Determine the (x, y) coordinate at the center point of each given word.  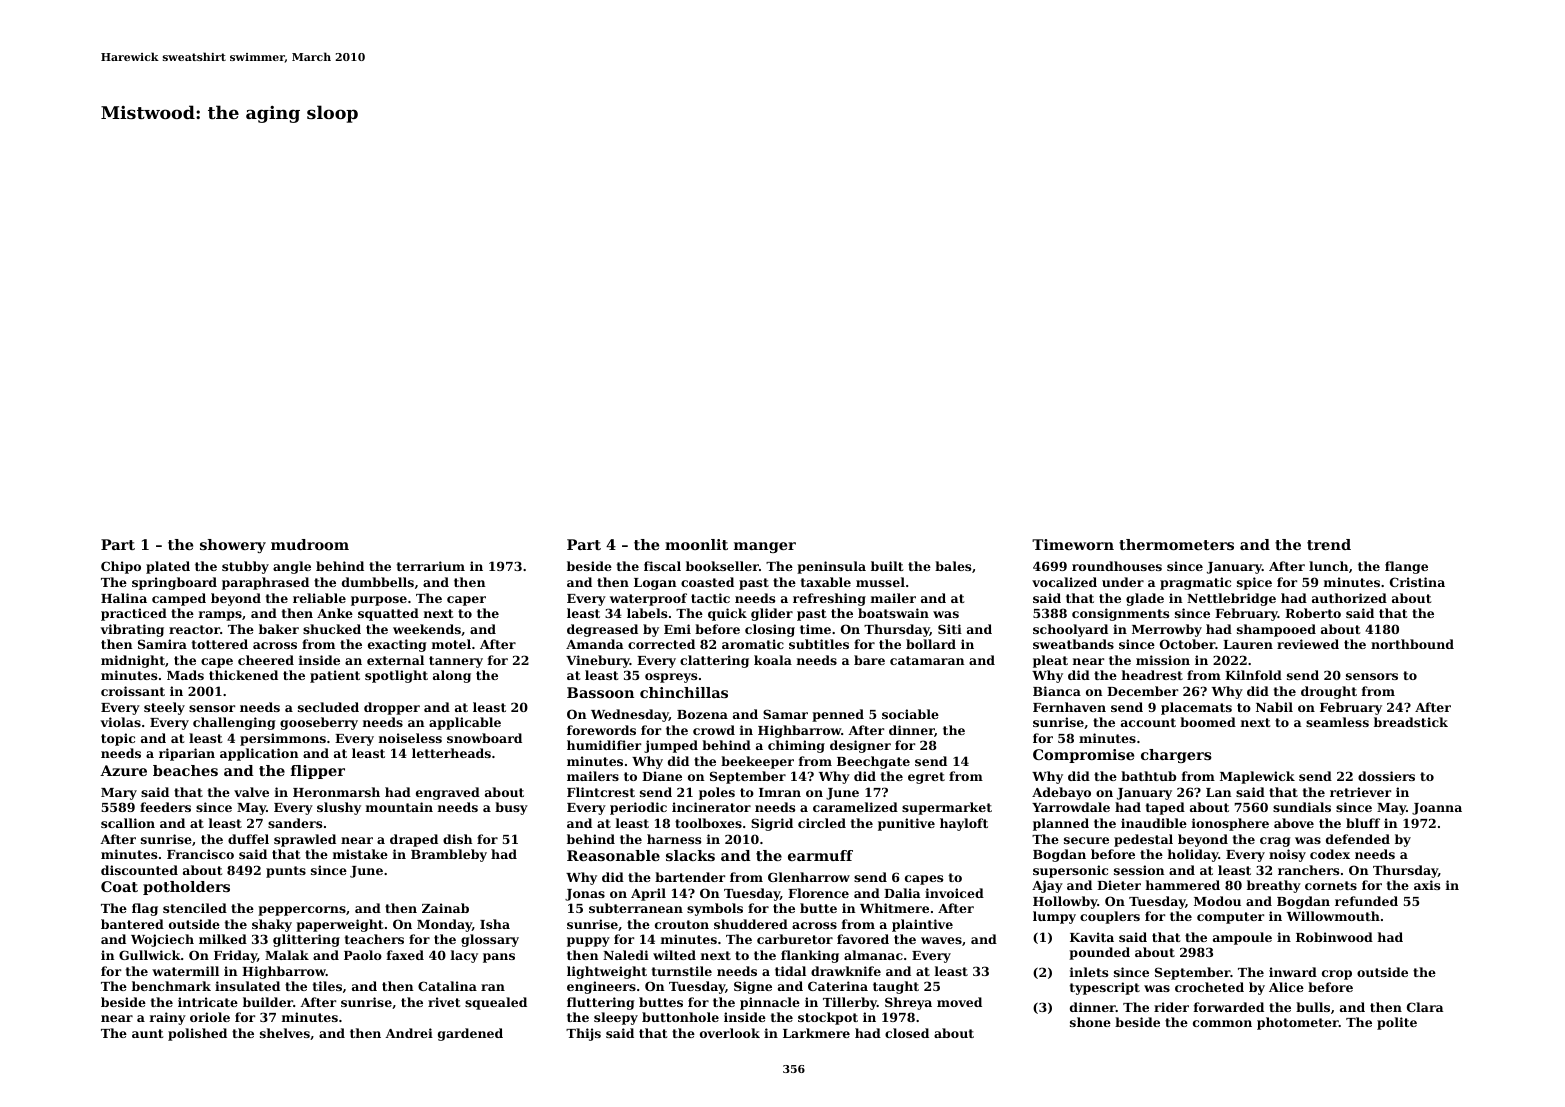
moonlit (696, 544)
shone (1090, 1022)
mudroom (310, 544)
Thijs (583, 1034)
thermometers (1176, 544)
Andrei (409, 1033)
